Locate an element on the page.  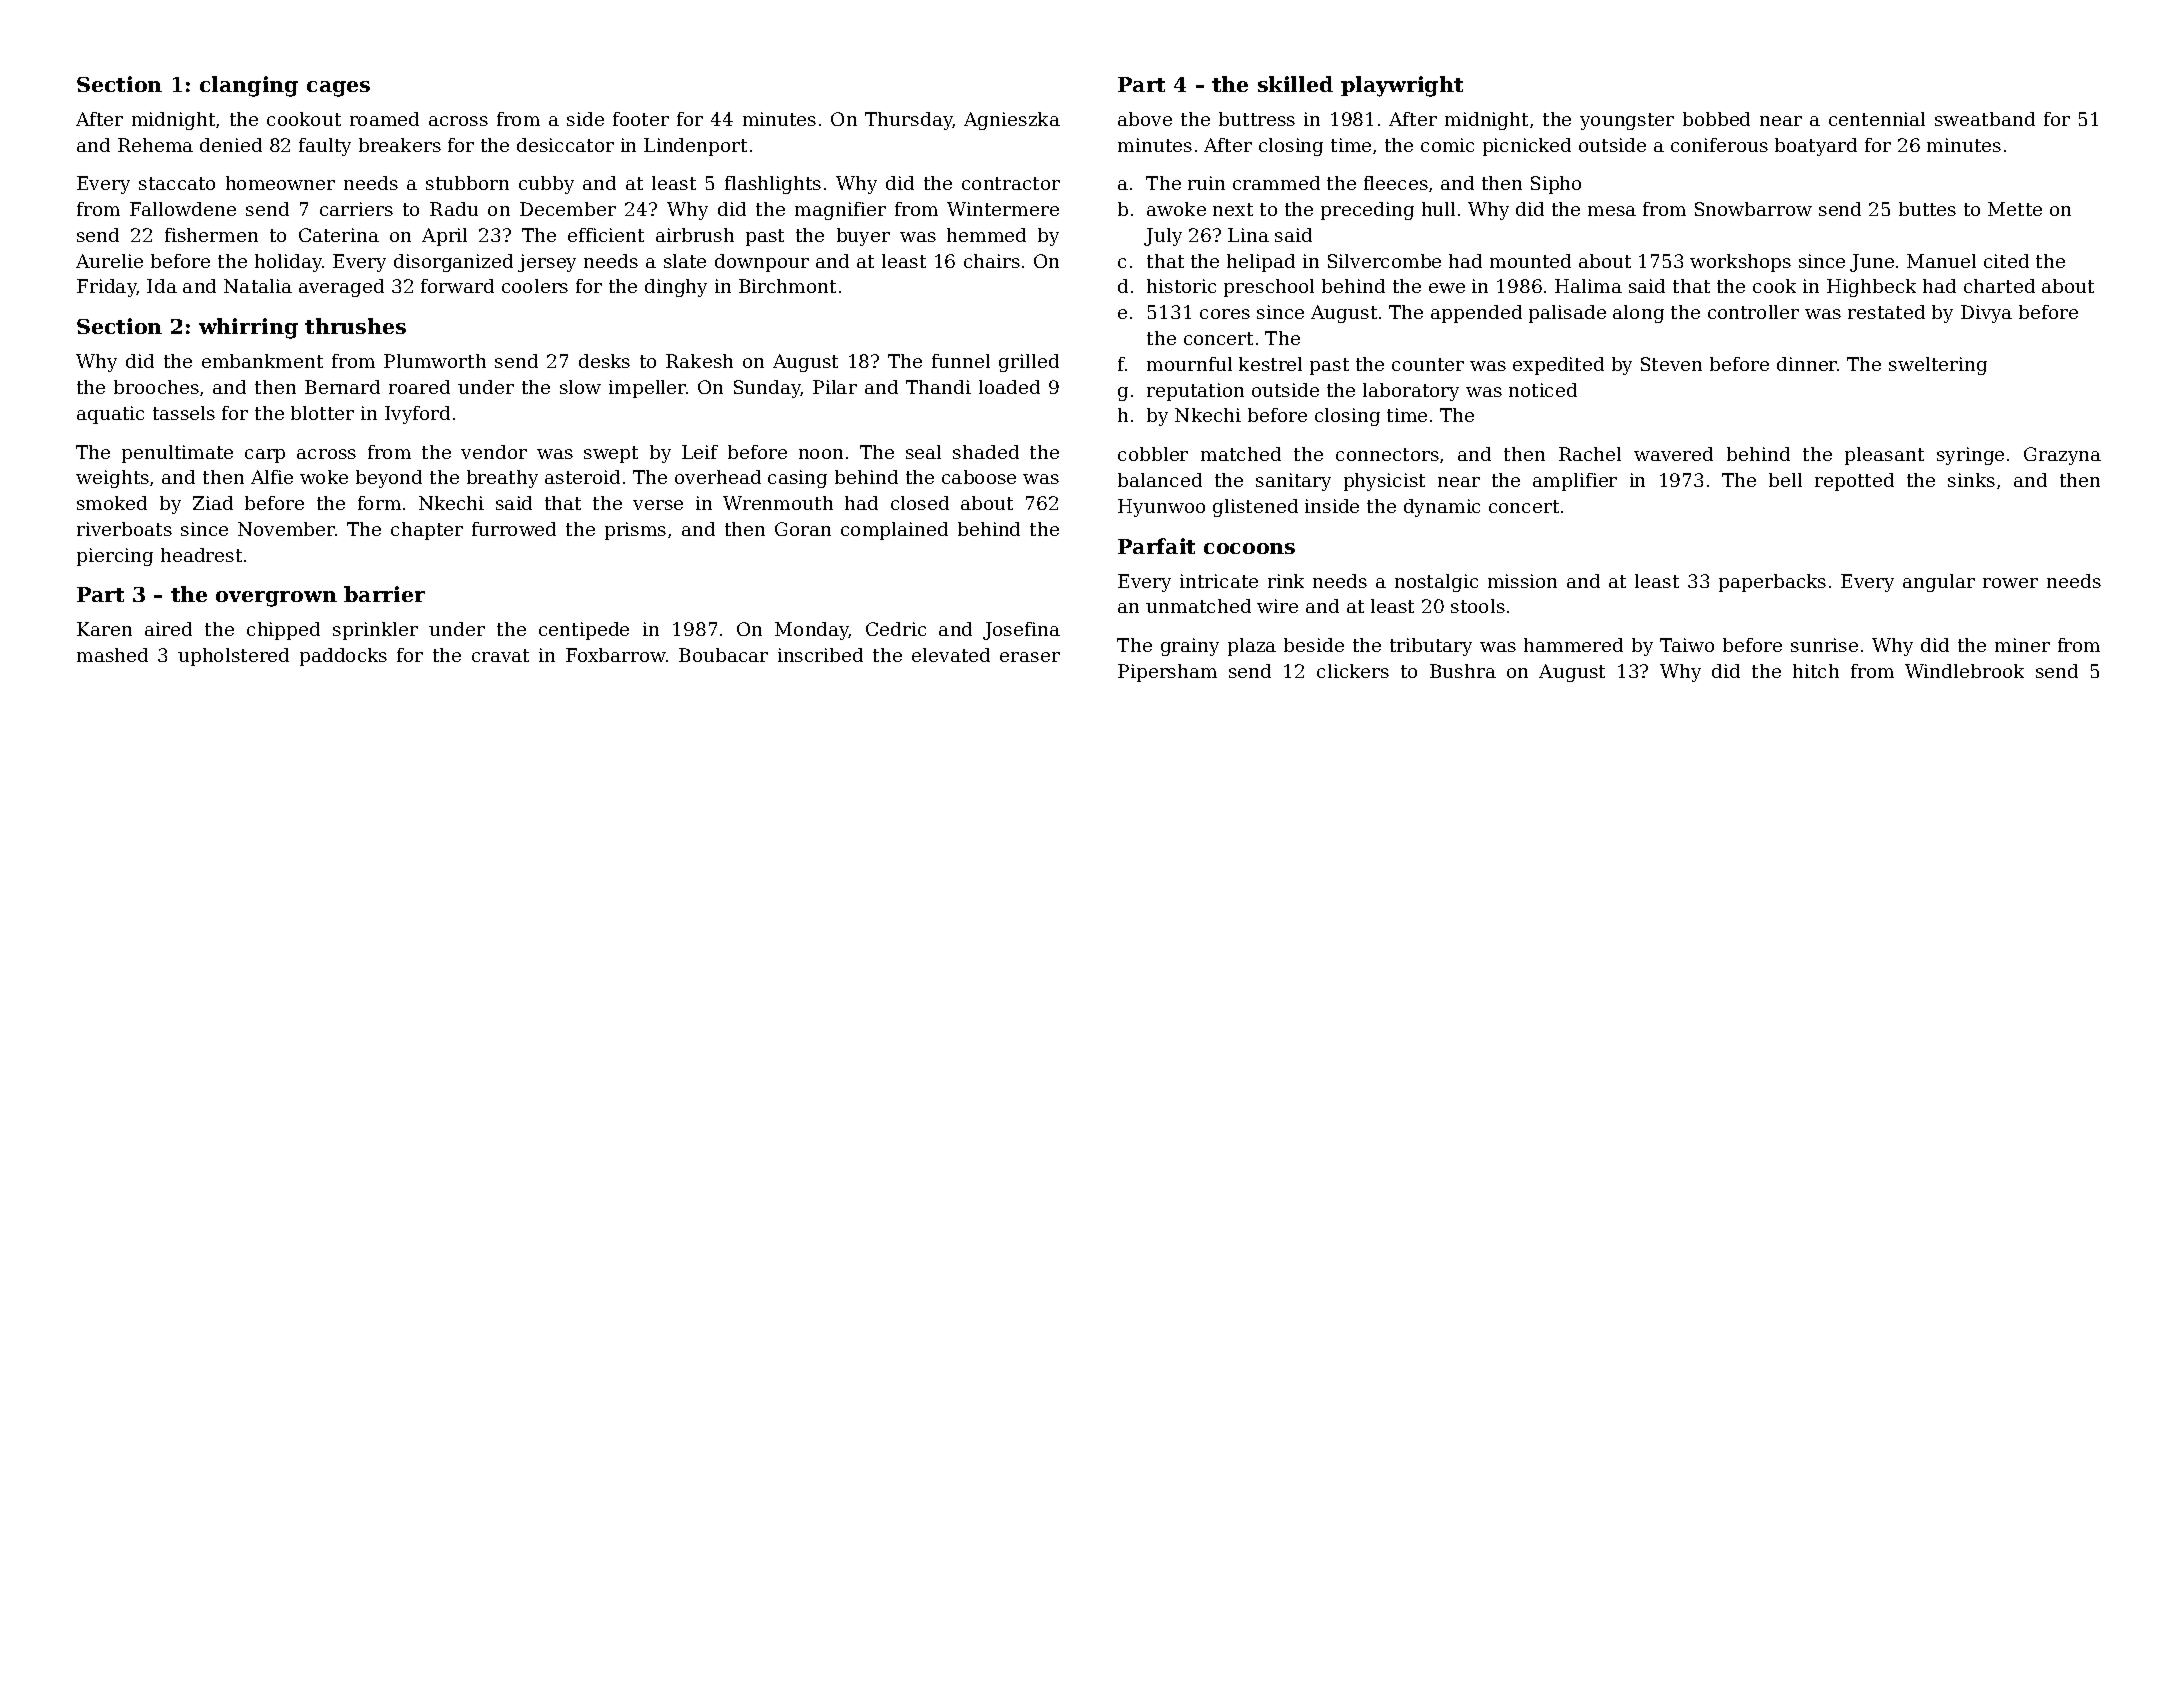
youngster is located at coordinates (1627, 121).
